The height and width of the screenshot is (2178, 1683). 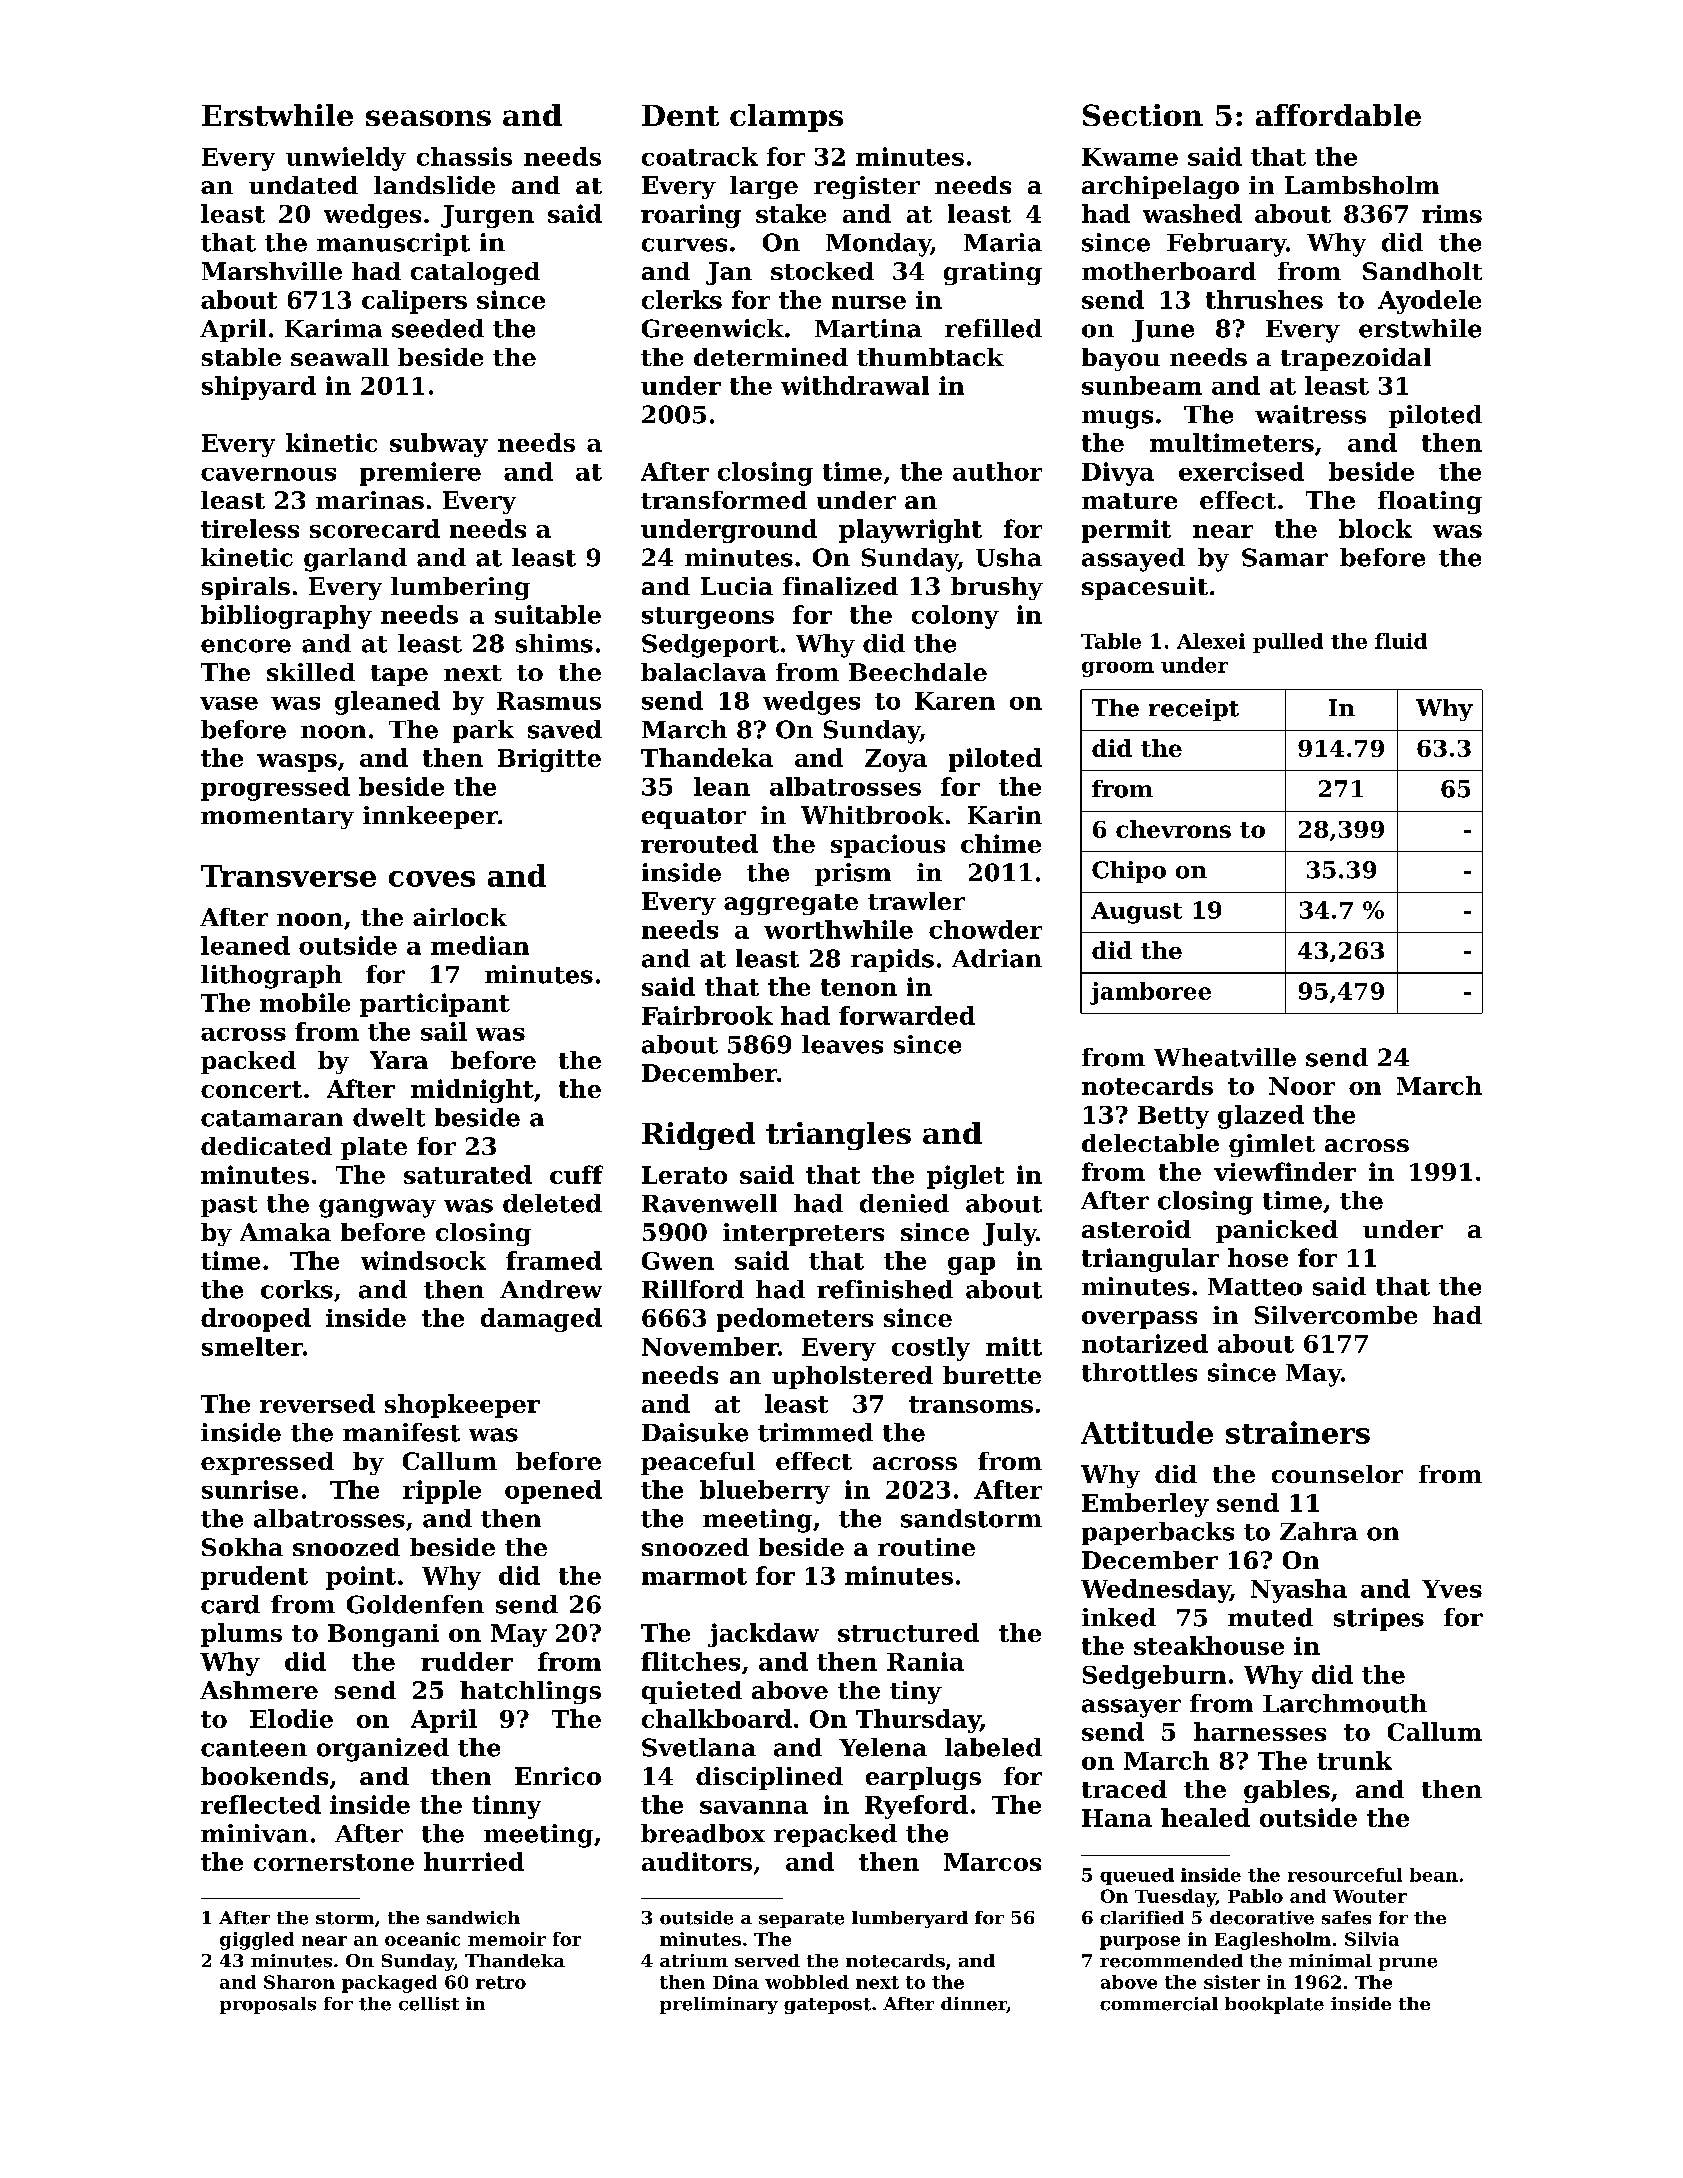 I want to click on Goldenfen, so click(x=415, y=1604).
